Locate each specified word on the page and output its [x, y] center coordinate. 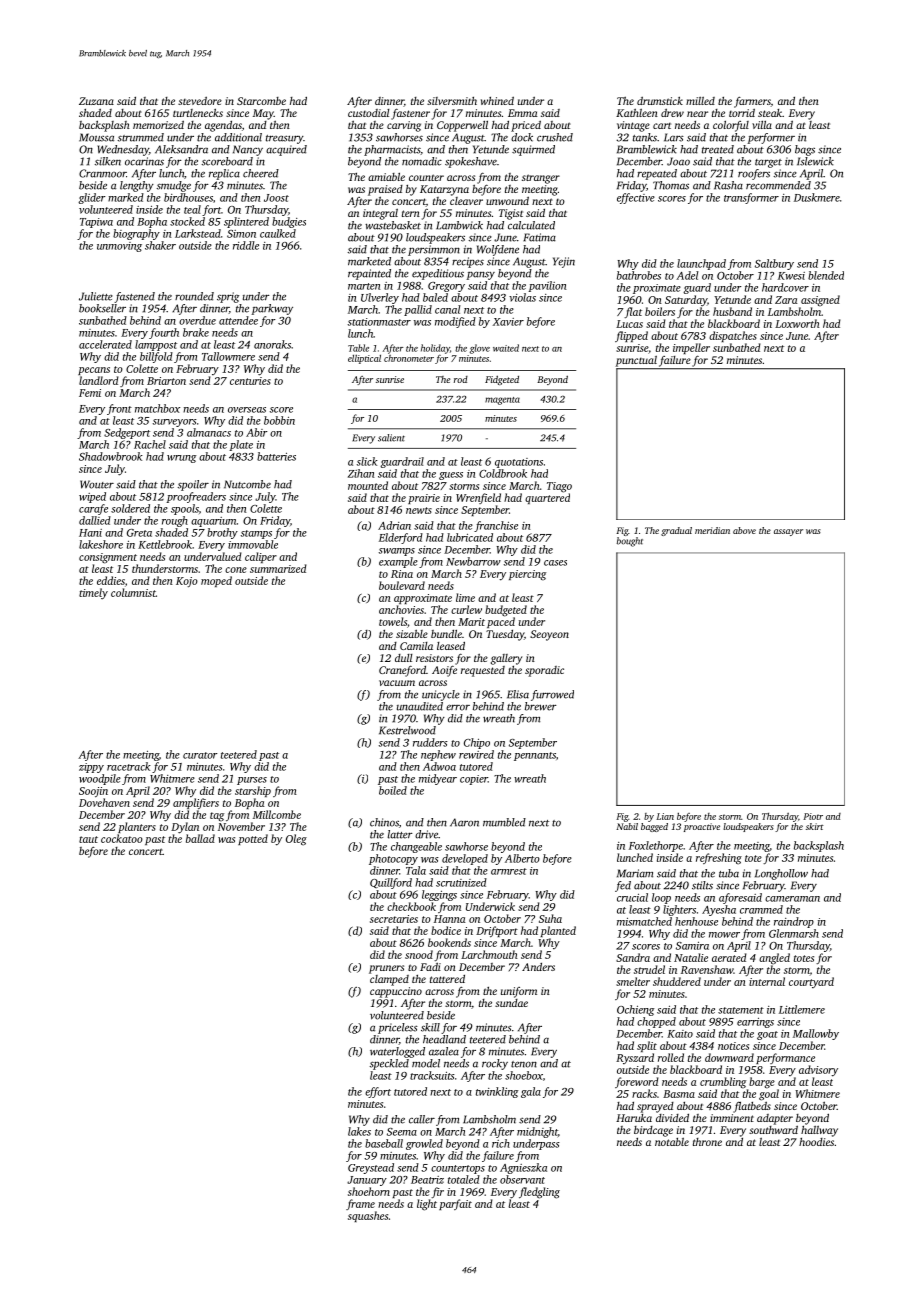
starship [253, 791]
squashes [368, 1216]
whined [497, 100]
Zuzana [96, 101]
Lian [665, 816]
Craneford [402, 671]
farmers [752, 102]
